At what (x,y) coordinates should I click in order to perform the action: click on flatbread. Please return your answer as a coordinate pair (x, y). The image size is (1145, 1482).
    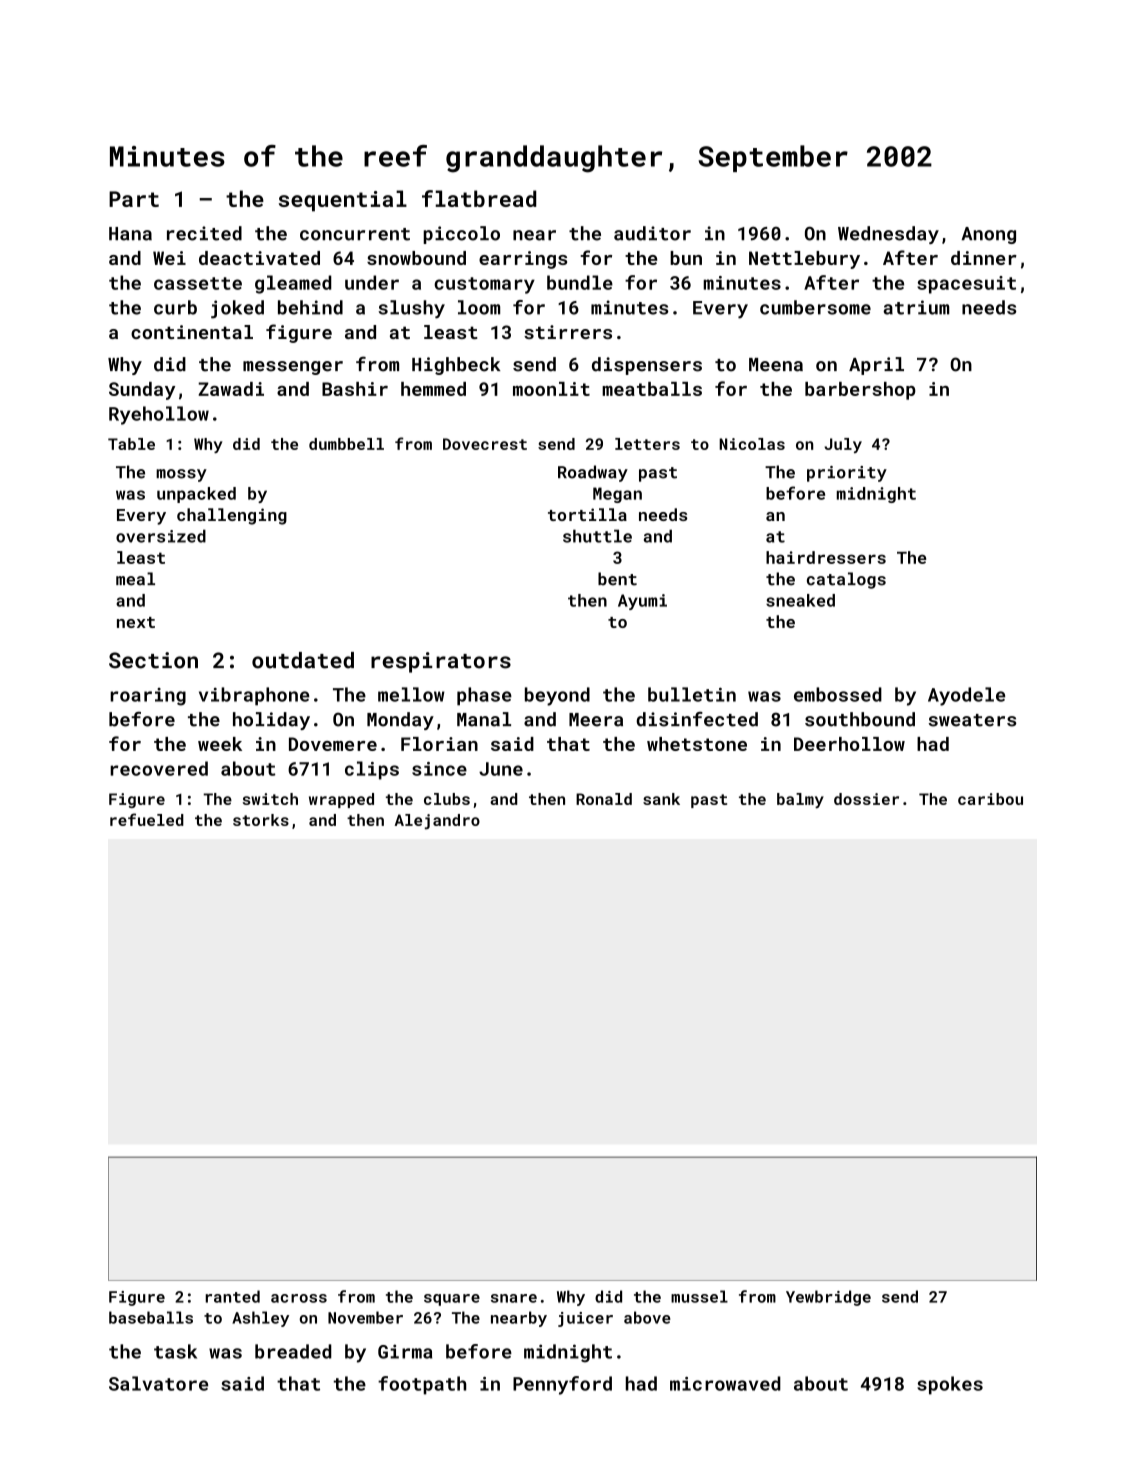
    Looking at the image, I should click on (479, 198).
